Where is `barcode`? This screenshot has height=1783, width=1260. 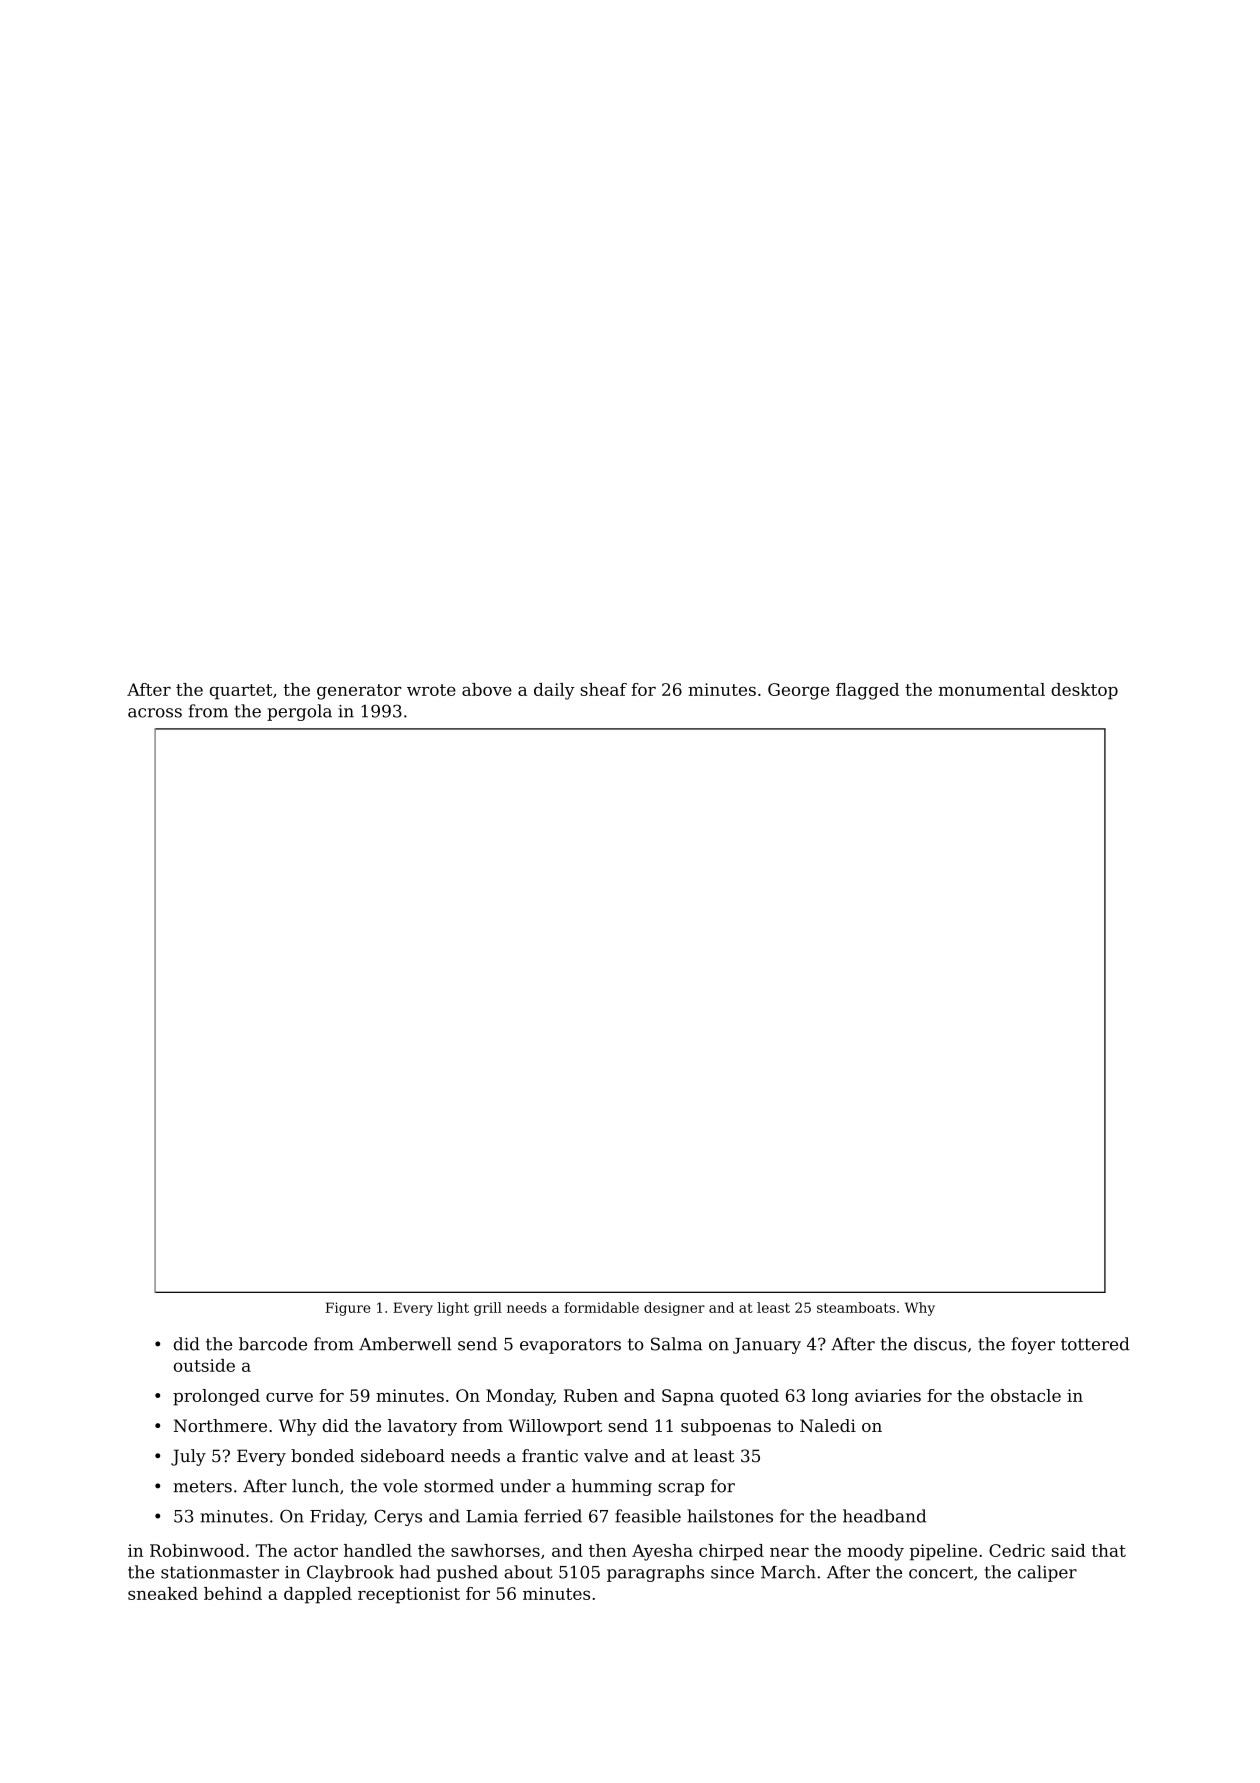
barcode is located at coordinates (273, 1344).
